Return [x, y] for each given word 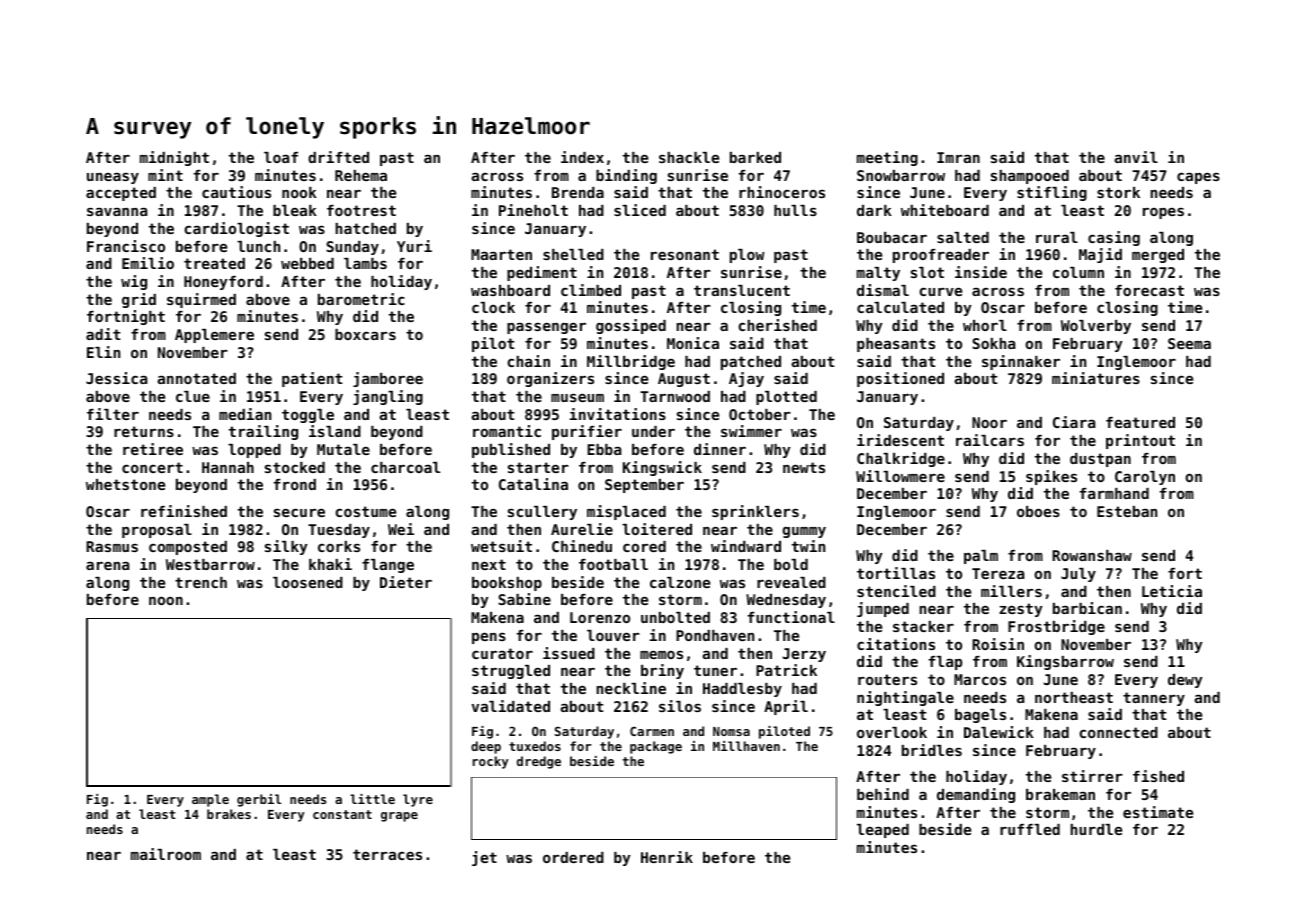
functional [791, 617]
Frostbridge [1056, 627]
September [644, 486]
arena [107, 566]
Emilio [148, 263]
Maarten [501, 254]
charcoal [405, 467]
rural [1057, 237]
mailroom [166, 854]
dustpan [1100, 460]
